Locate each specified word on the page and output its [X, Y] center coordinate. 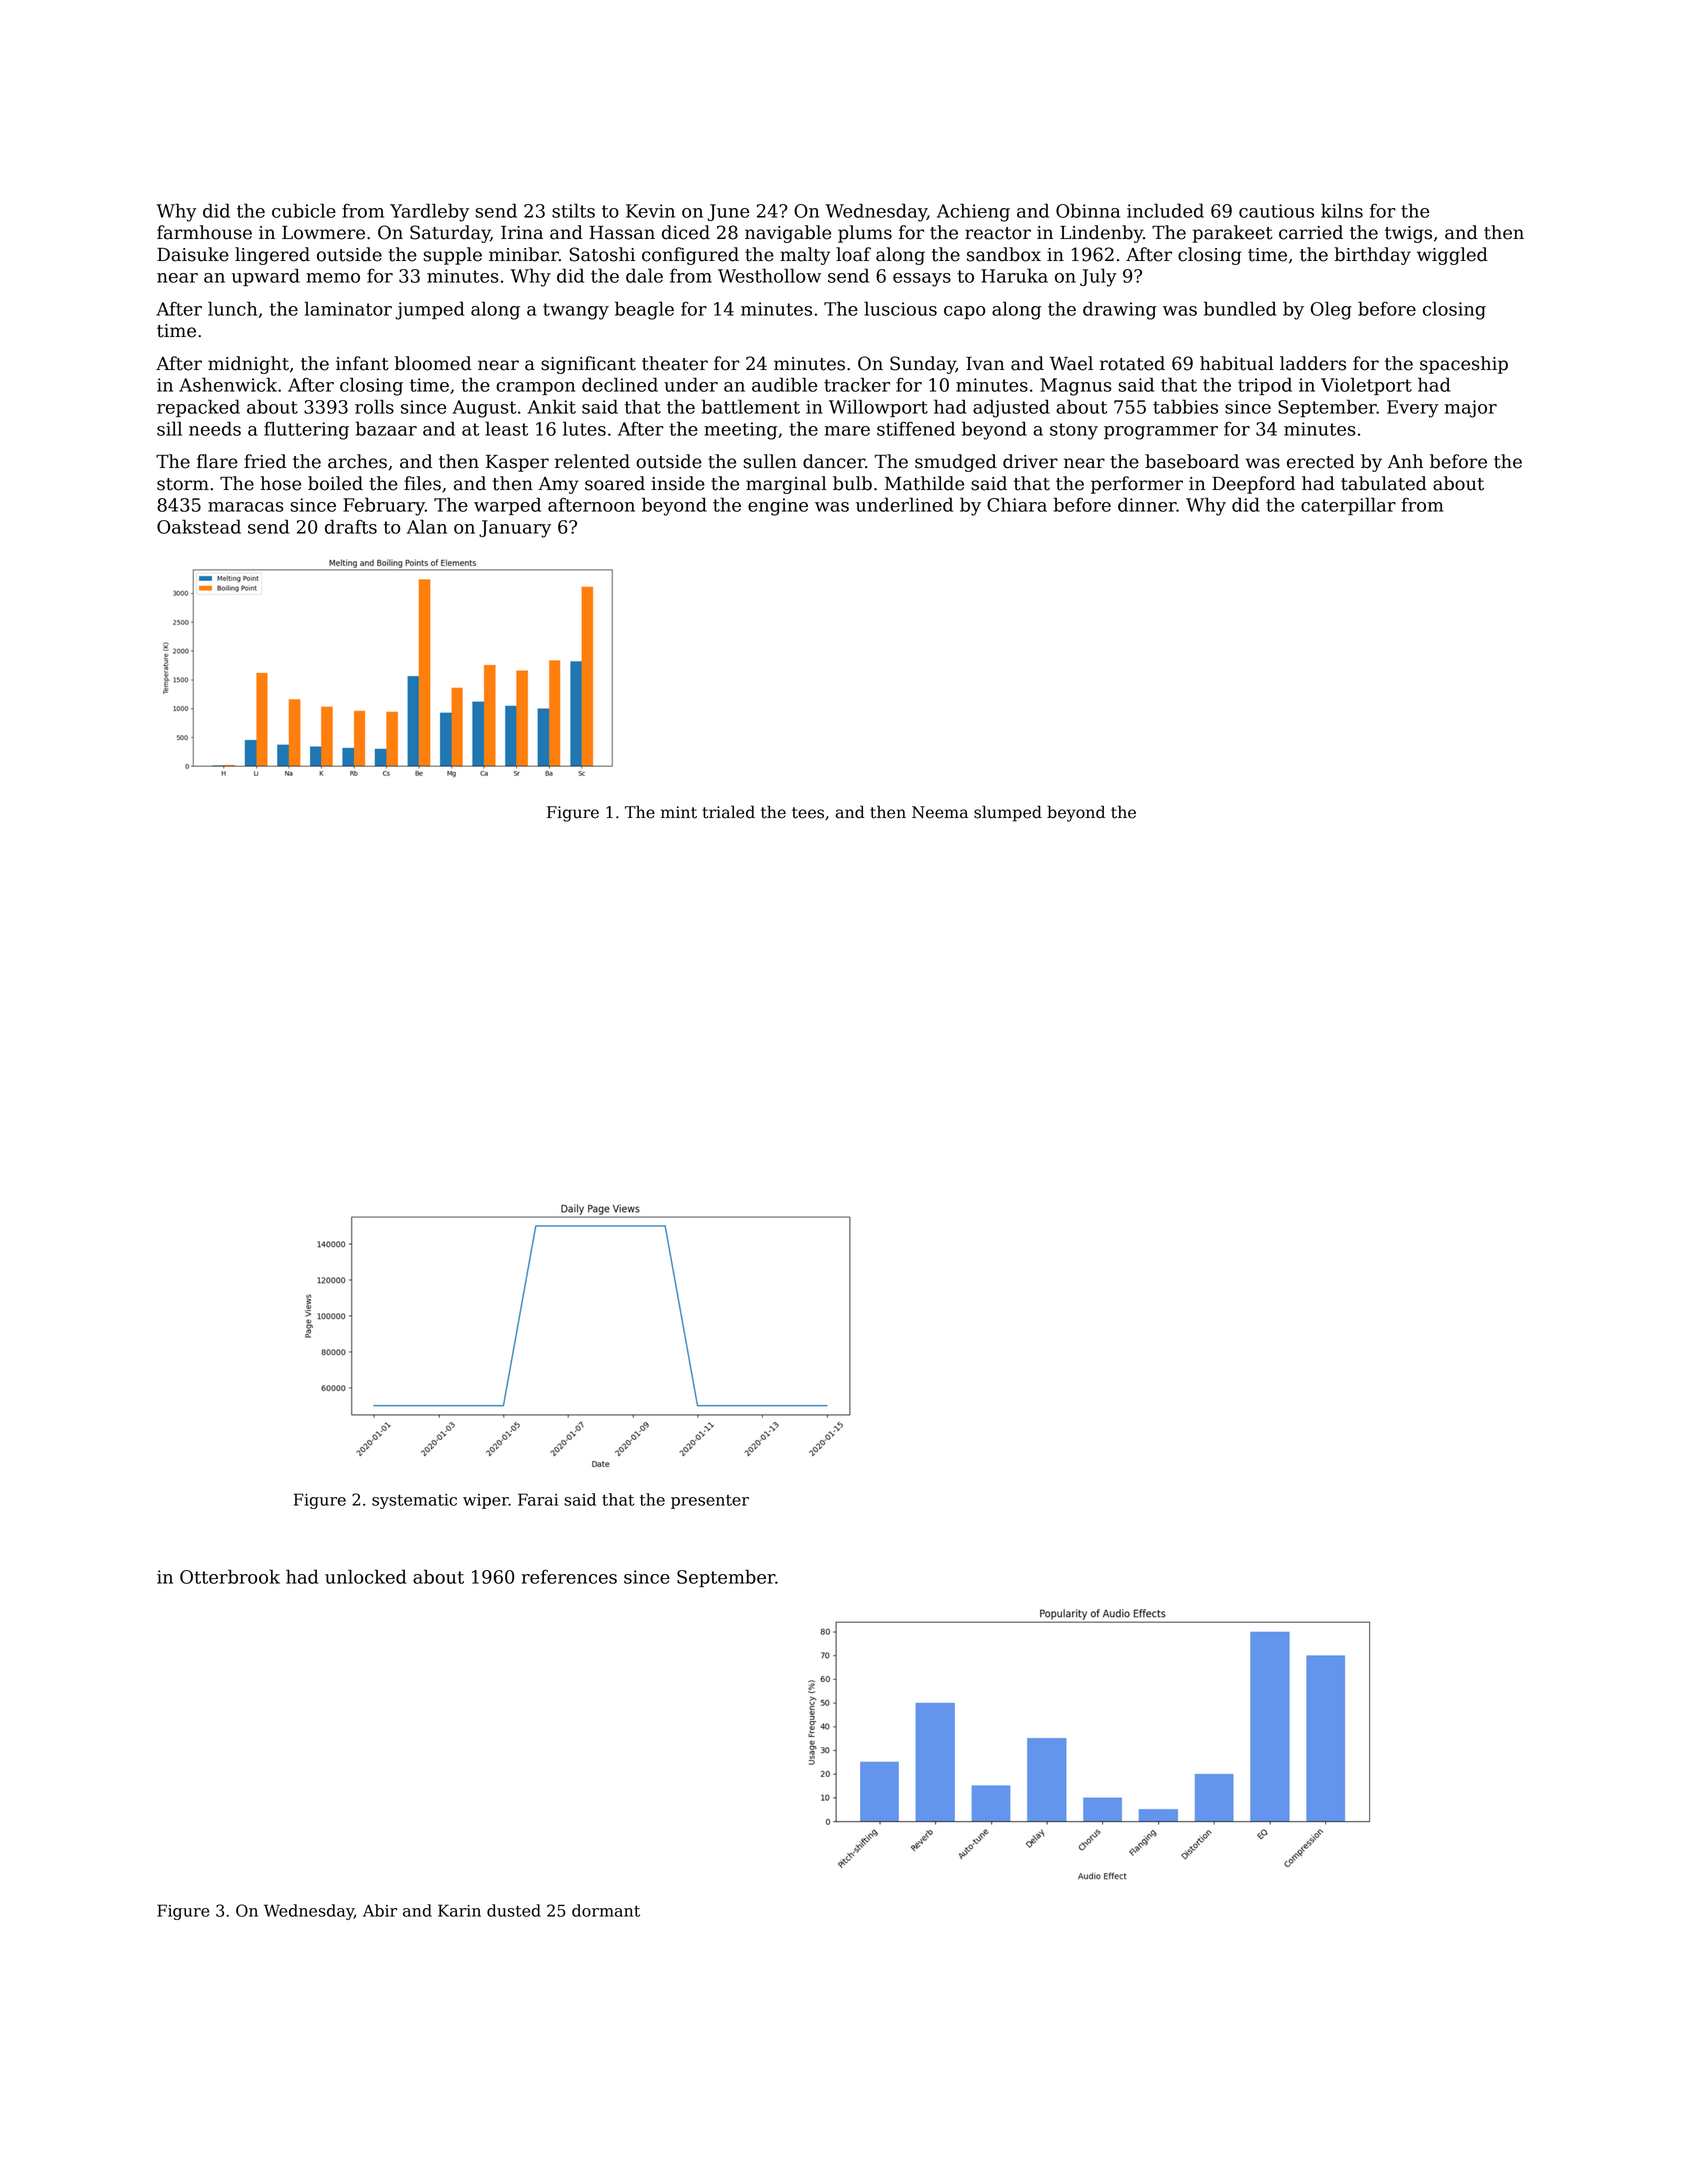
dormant [606, 1910]
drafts [351, 526]
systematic [414, 1501]
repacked [198, 408]
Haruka [1014, 275]
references [569, 1576]
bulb [852, 483]
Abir [380, 1910]
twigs [1408, 234]
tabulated [1384, 483]
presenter [710, 1502]
